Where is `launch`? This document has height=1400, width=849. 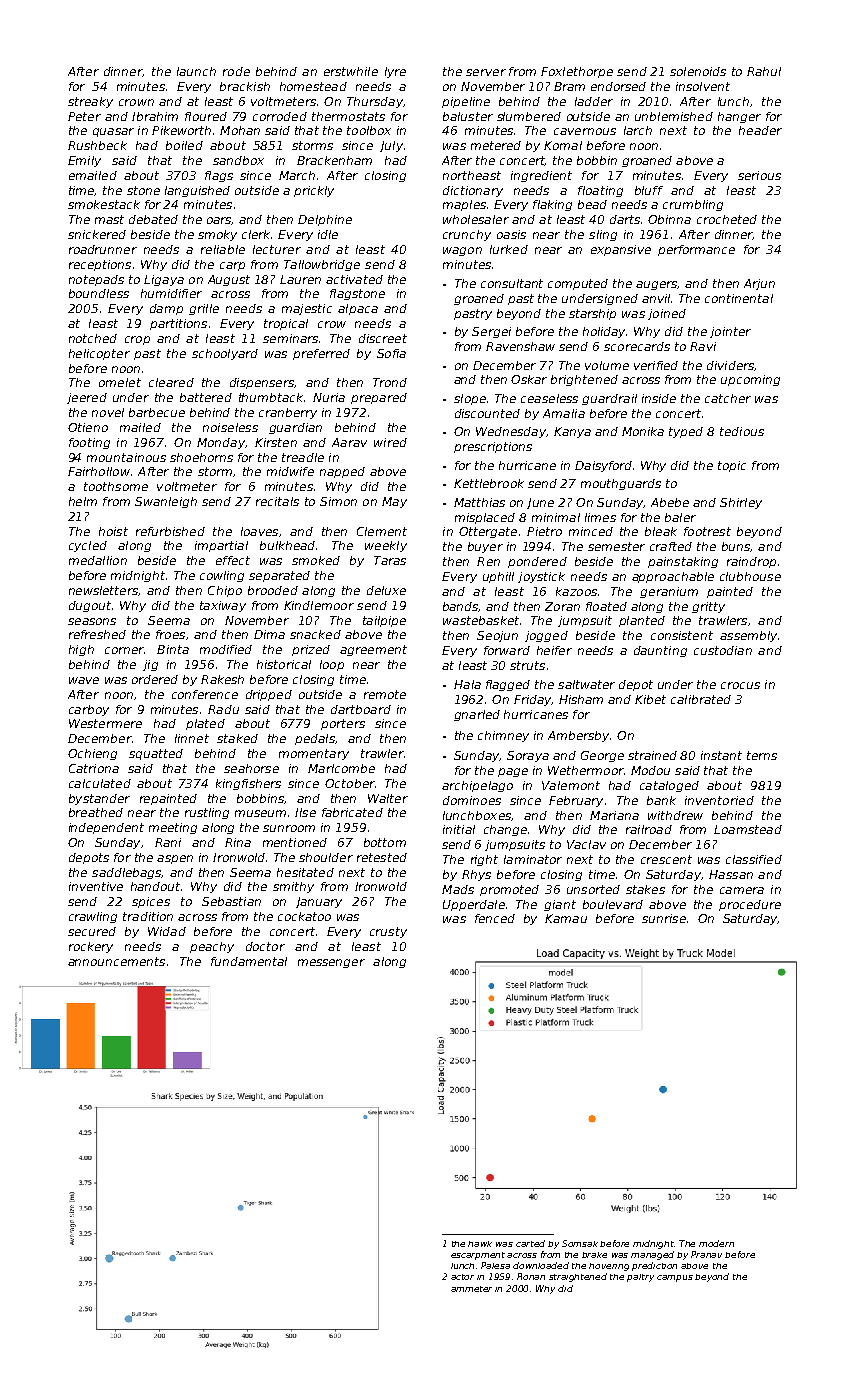
launch is located at coordinates (196, 71).
